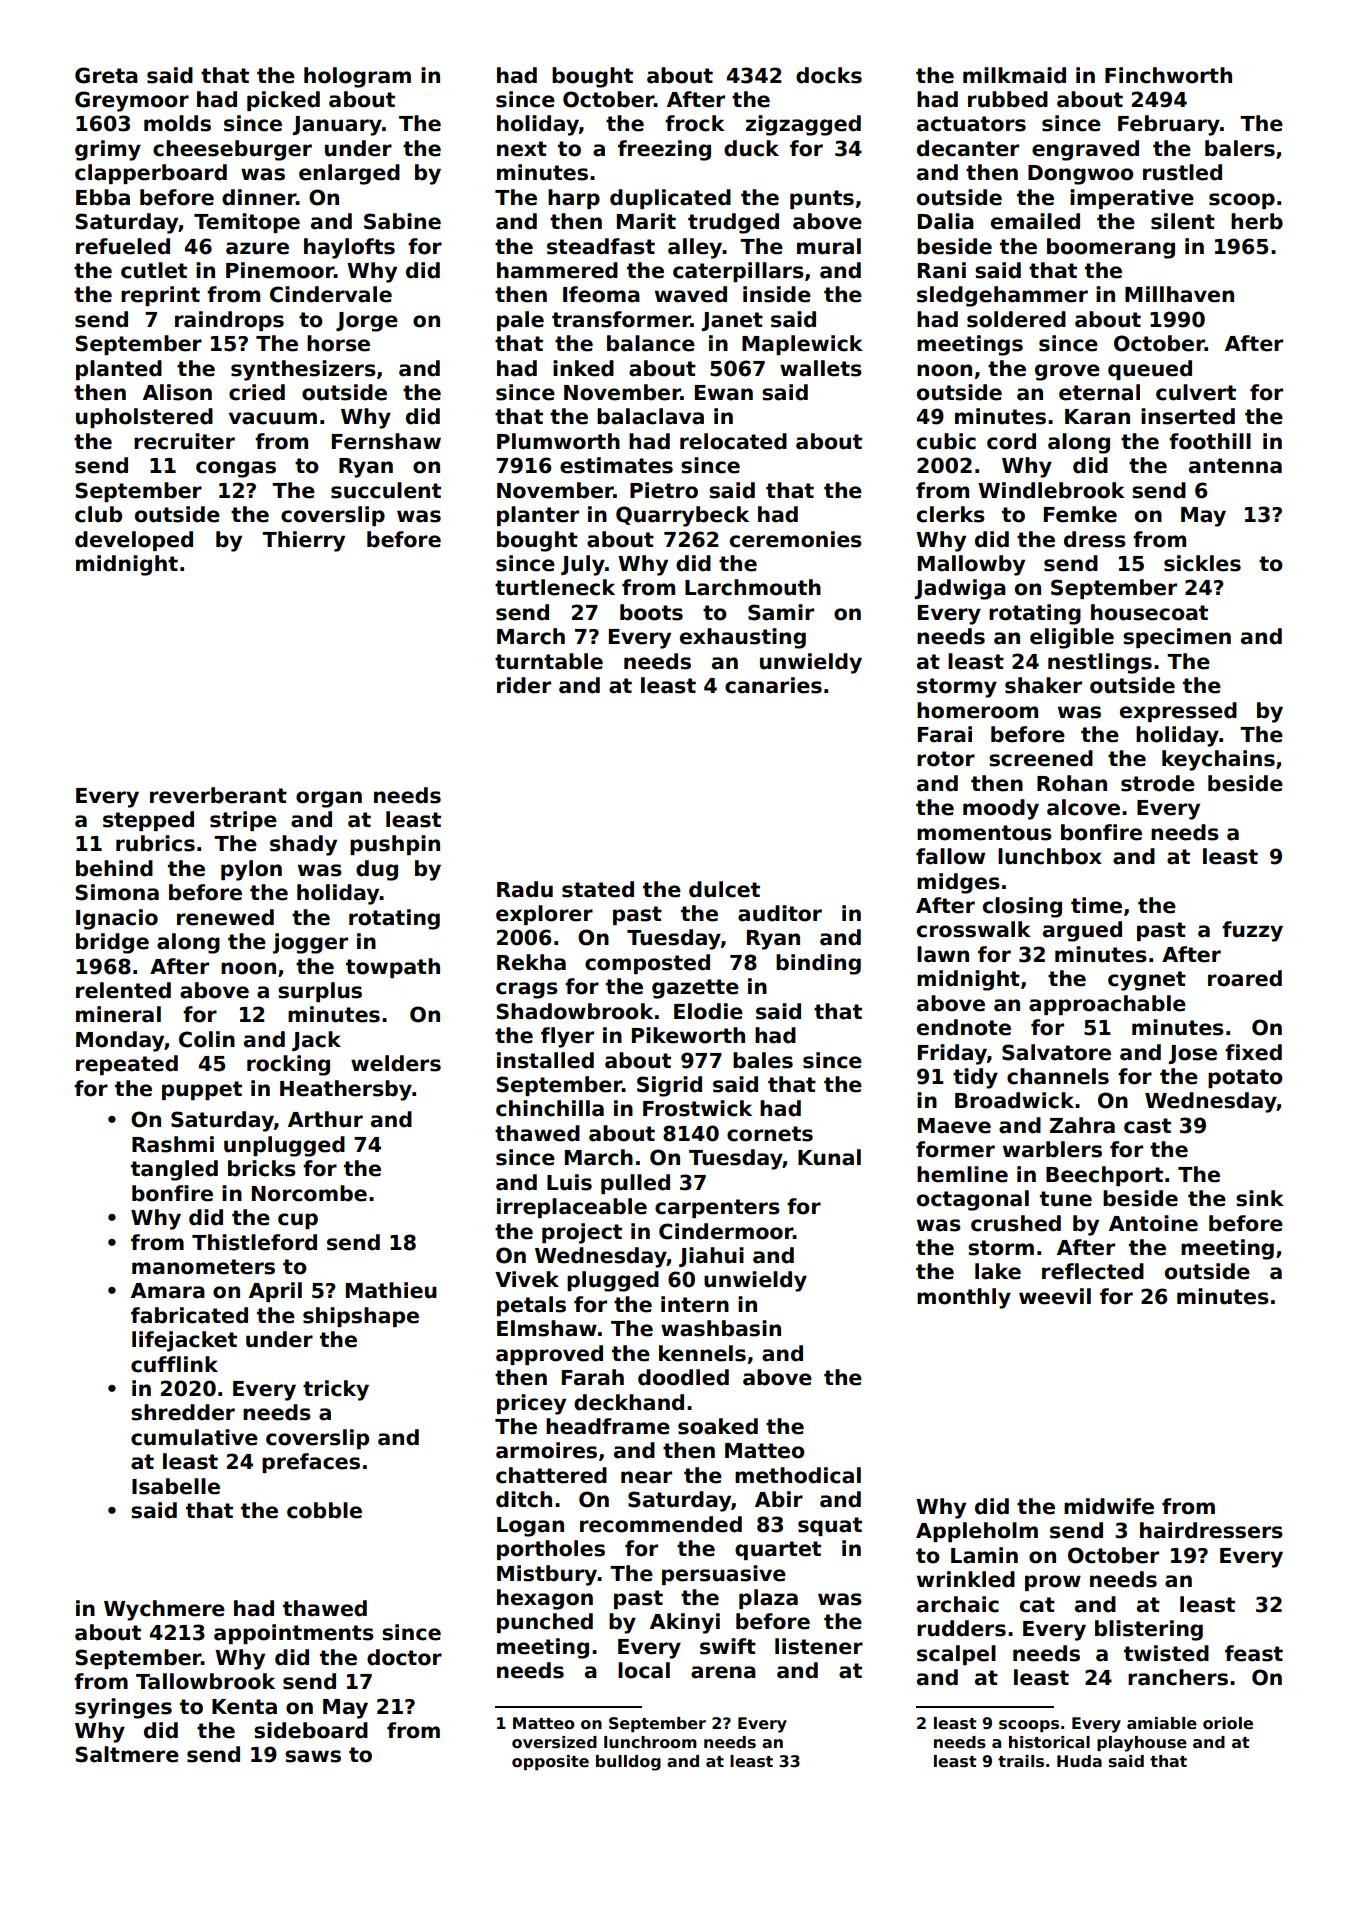  Describe the element at coordinates (205, 1681) in the screenshot. I see `Tallowbrook` at that location.
